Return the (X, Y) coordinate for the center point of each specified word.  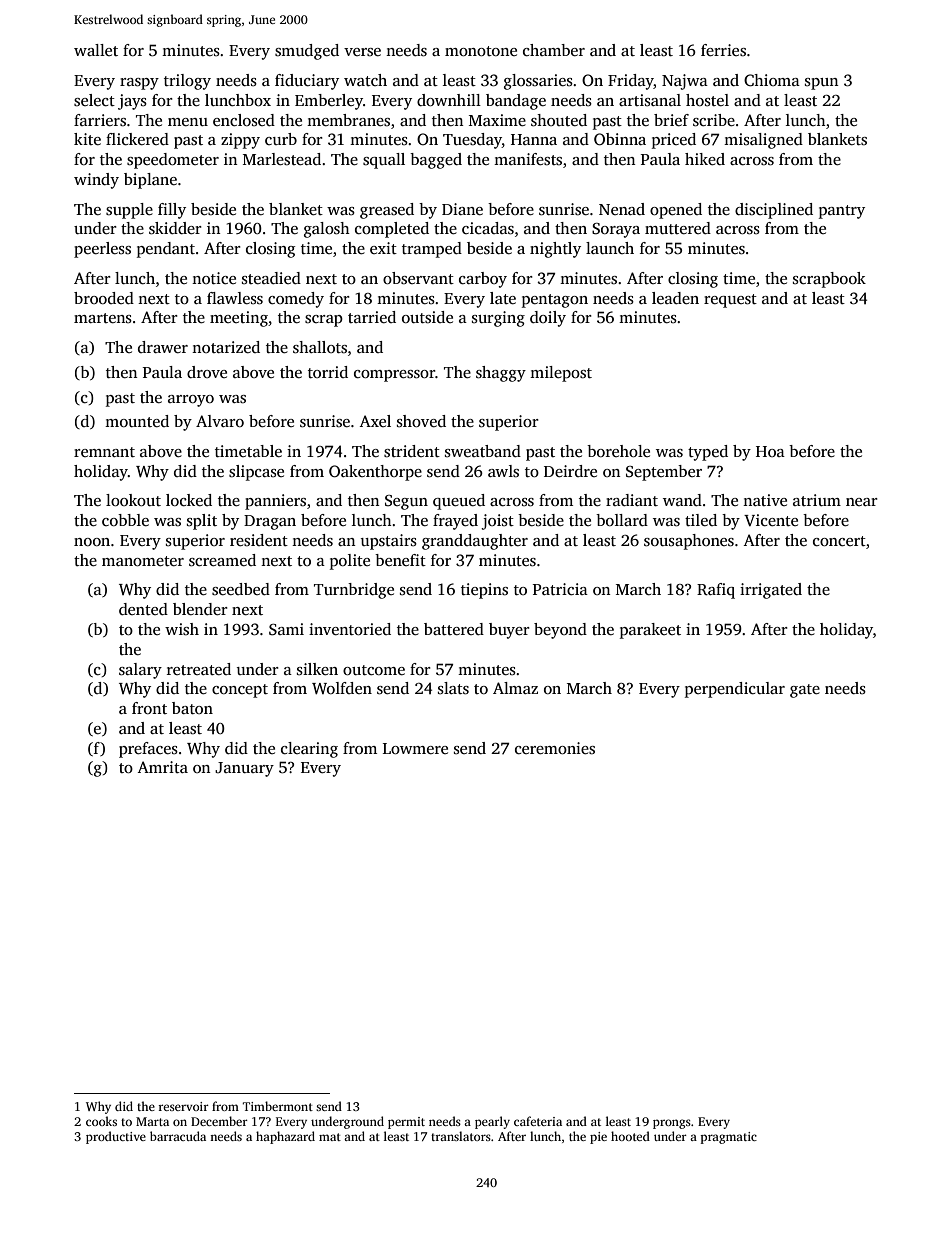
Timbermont (278, 1106)
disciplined (774, 211)
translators (461, 1136)
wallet (96, 50)
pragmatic (728, 1138)
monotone (481, 51)
